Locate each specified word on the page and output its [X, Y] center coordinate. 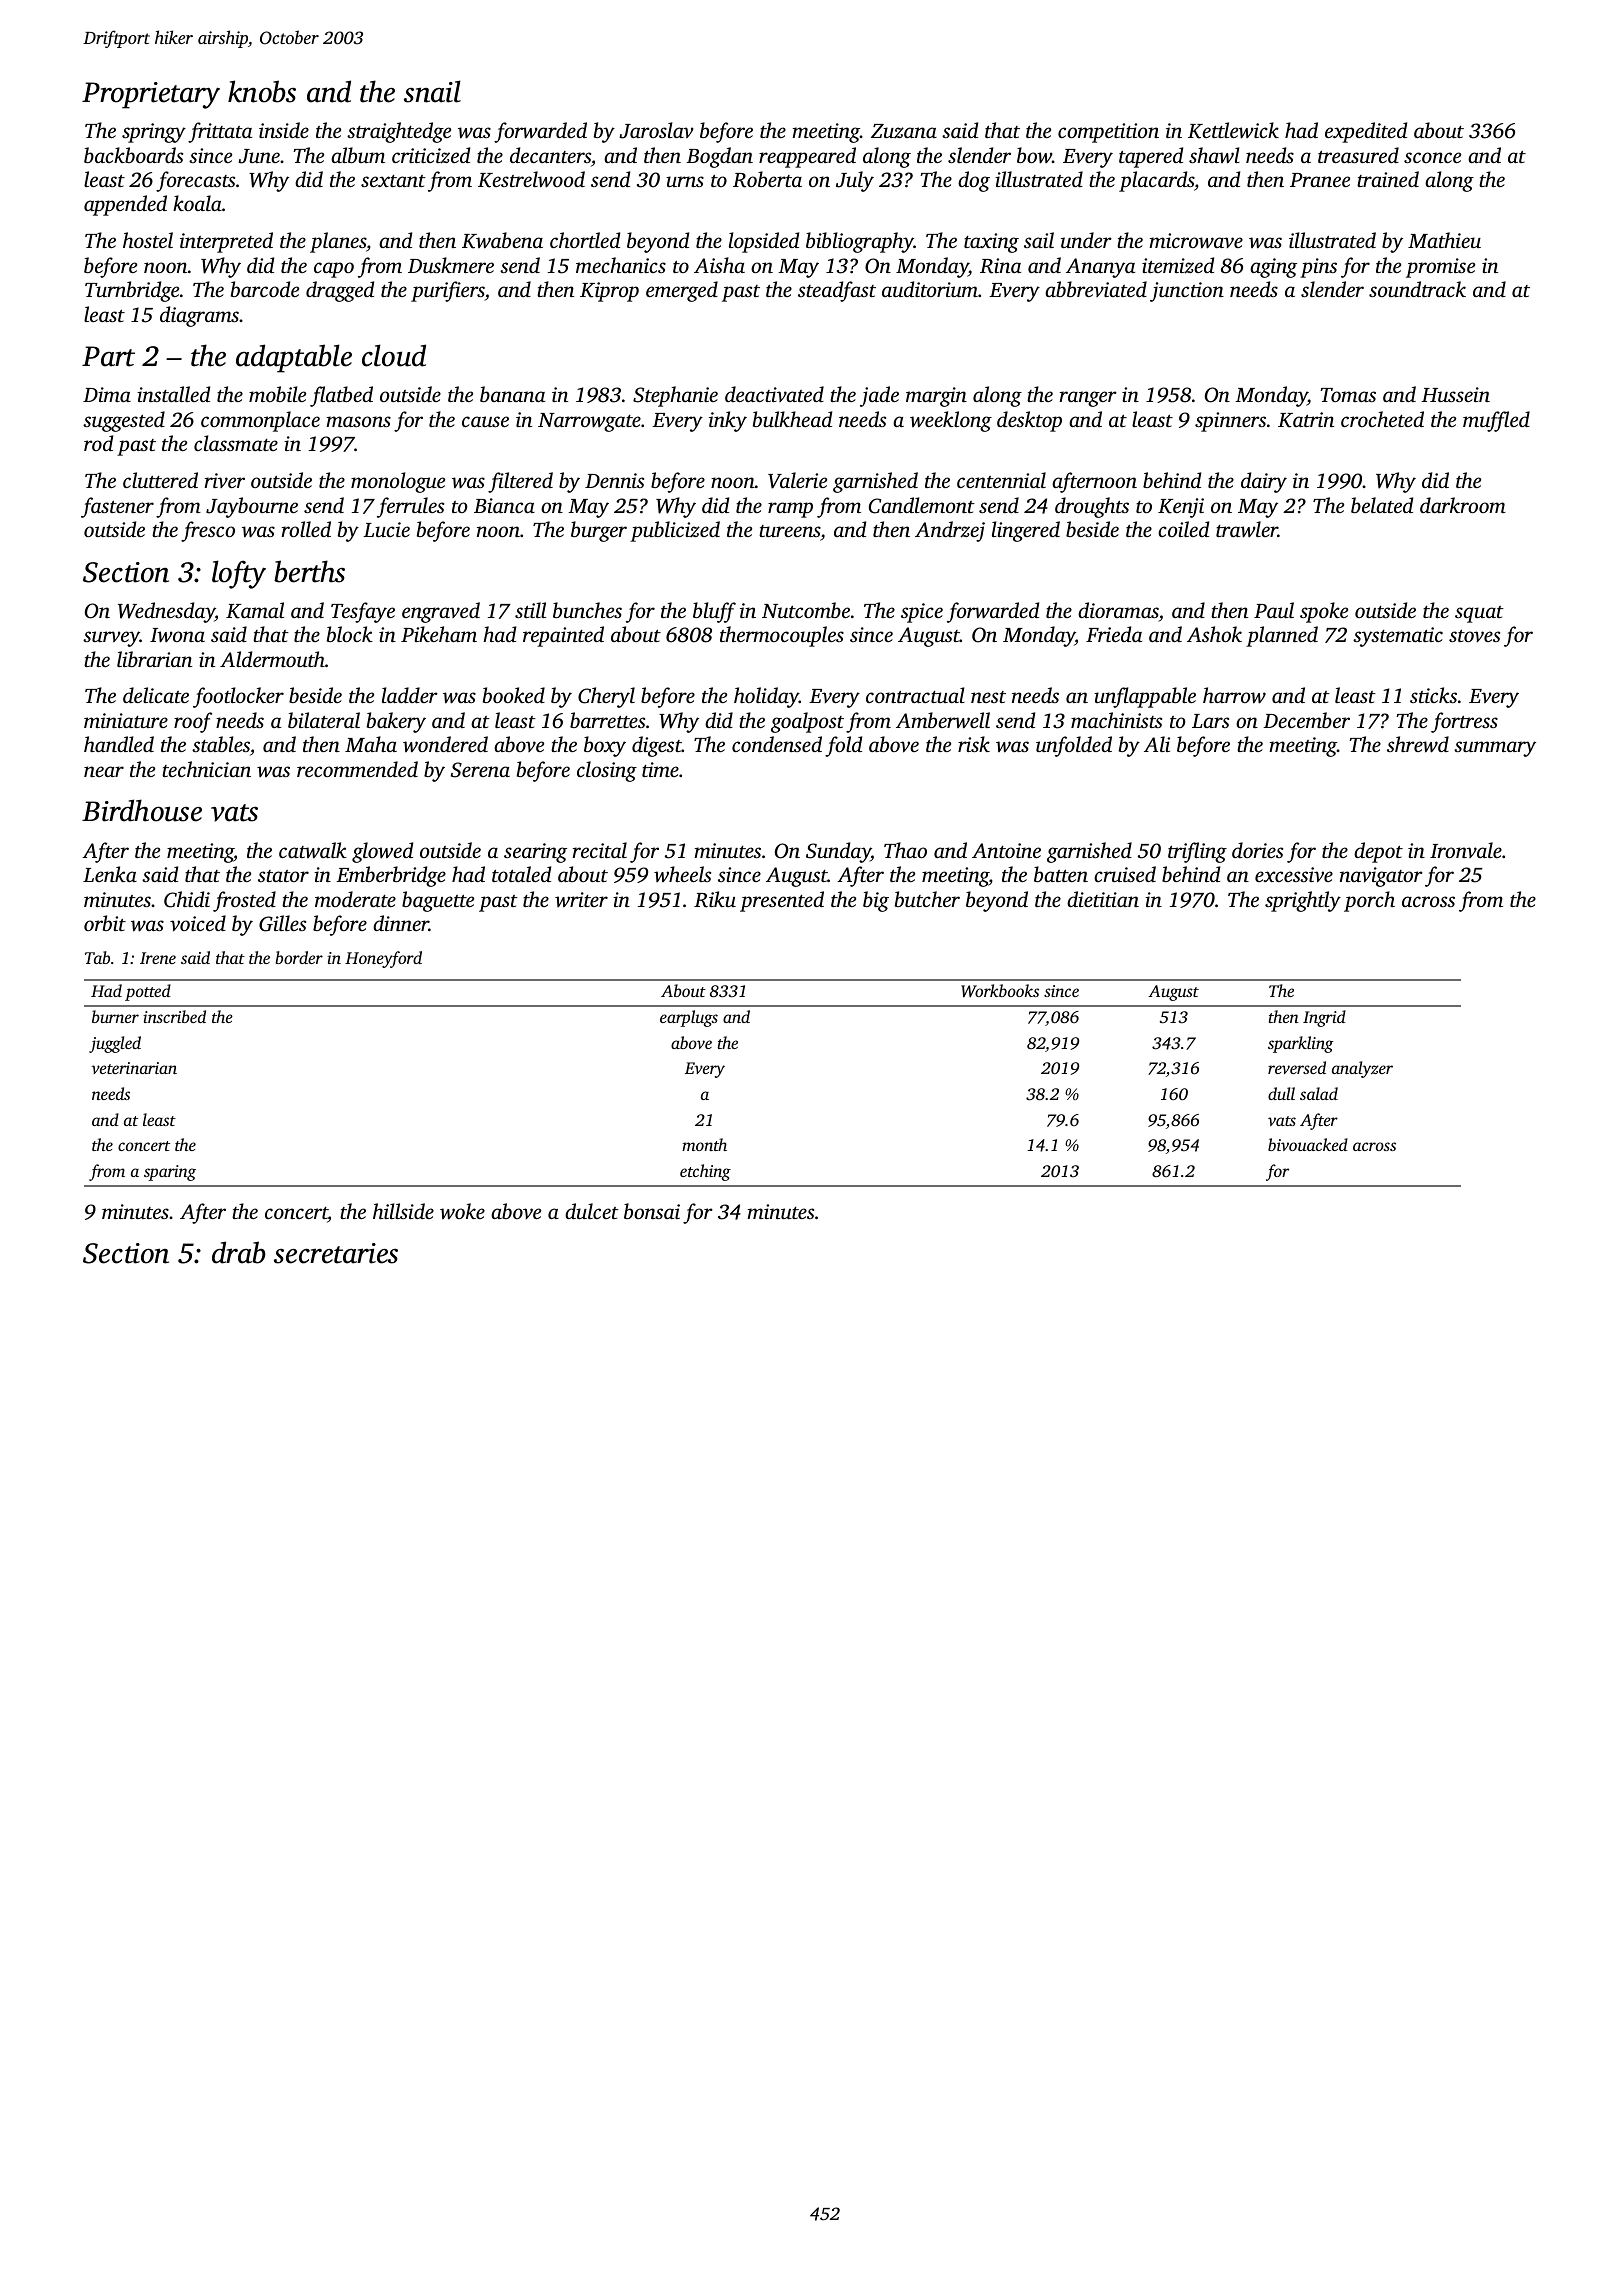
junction [1187, 292]
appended [125, 205]
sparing [170, 1173]
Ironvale [1466, 850]
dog [974, 181]
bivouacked [1308, 1144]
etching [705, 1172]
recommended [357, 769]
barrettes [607, 720]
